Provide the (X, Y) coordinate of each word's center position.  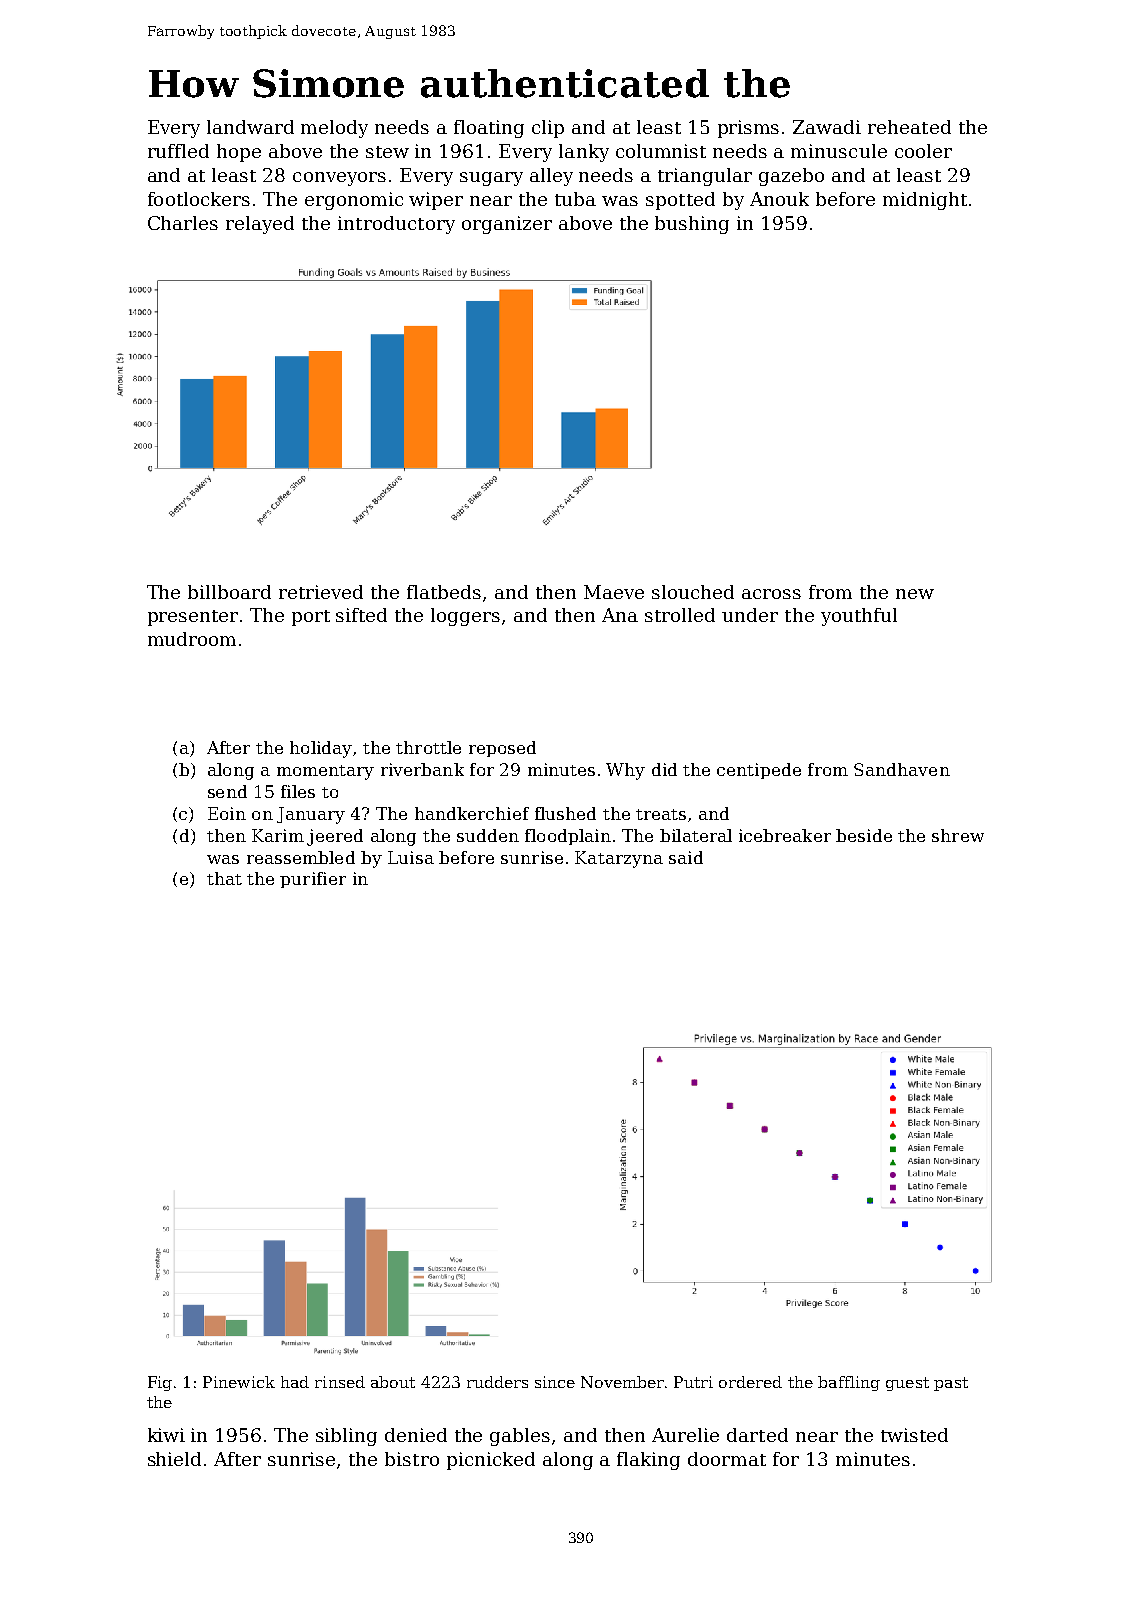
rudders (497, 1382)
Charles (183, 223)
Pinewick (239, 1382)
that (224, 878)
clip (548, 129)
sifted (361, 615)
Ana (620, 615)
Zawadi (827, 127)
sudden (488, 835)
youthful (859, 617)
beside (864, 835)
